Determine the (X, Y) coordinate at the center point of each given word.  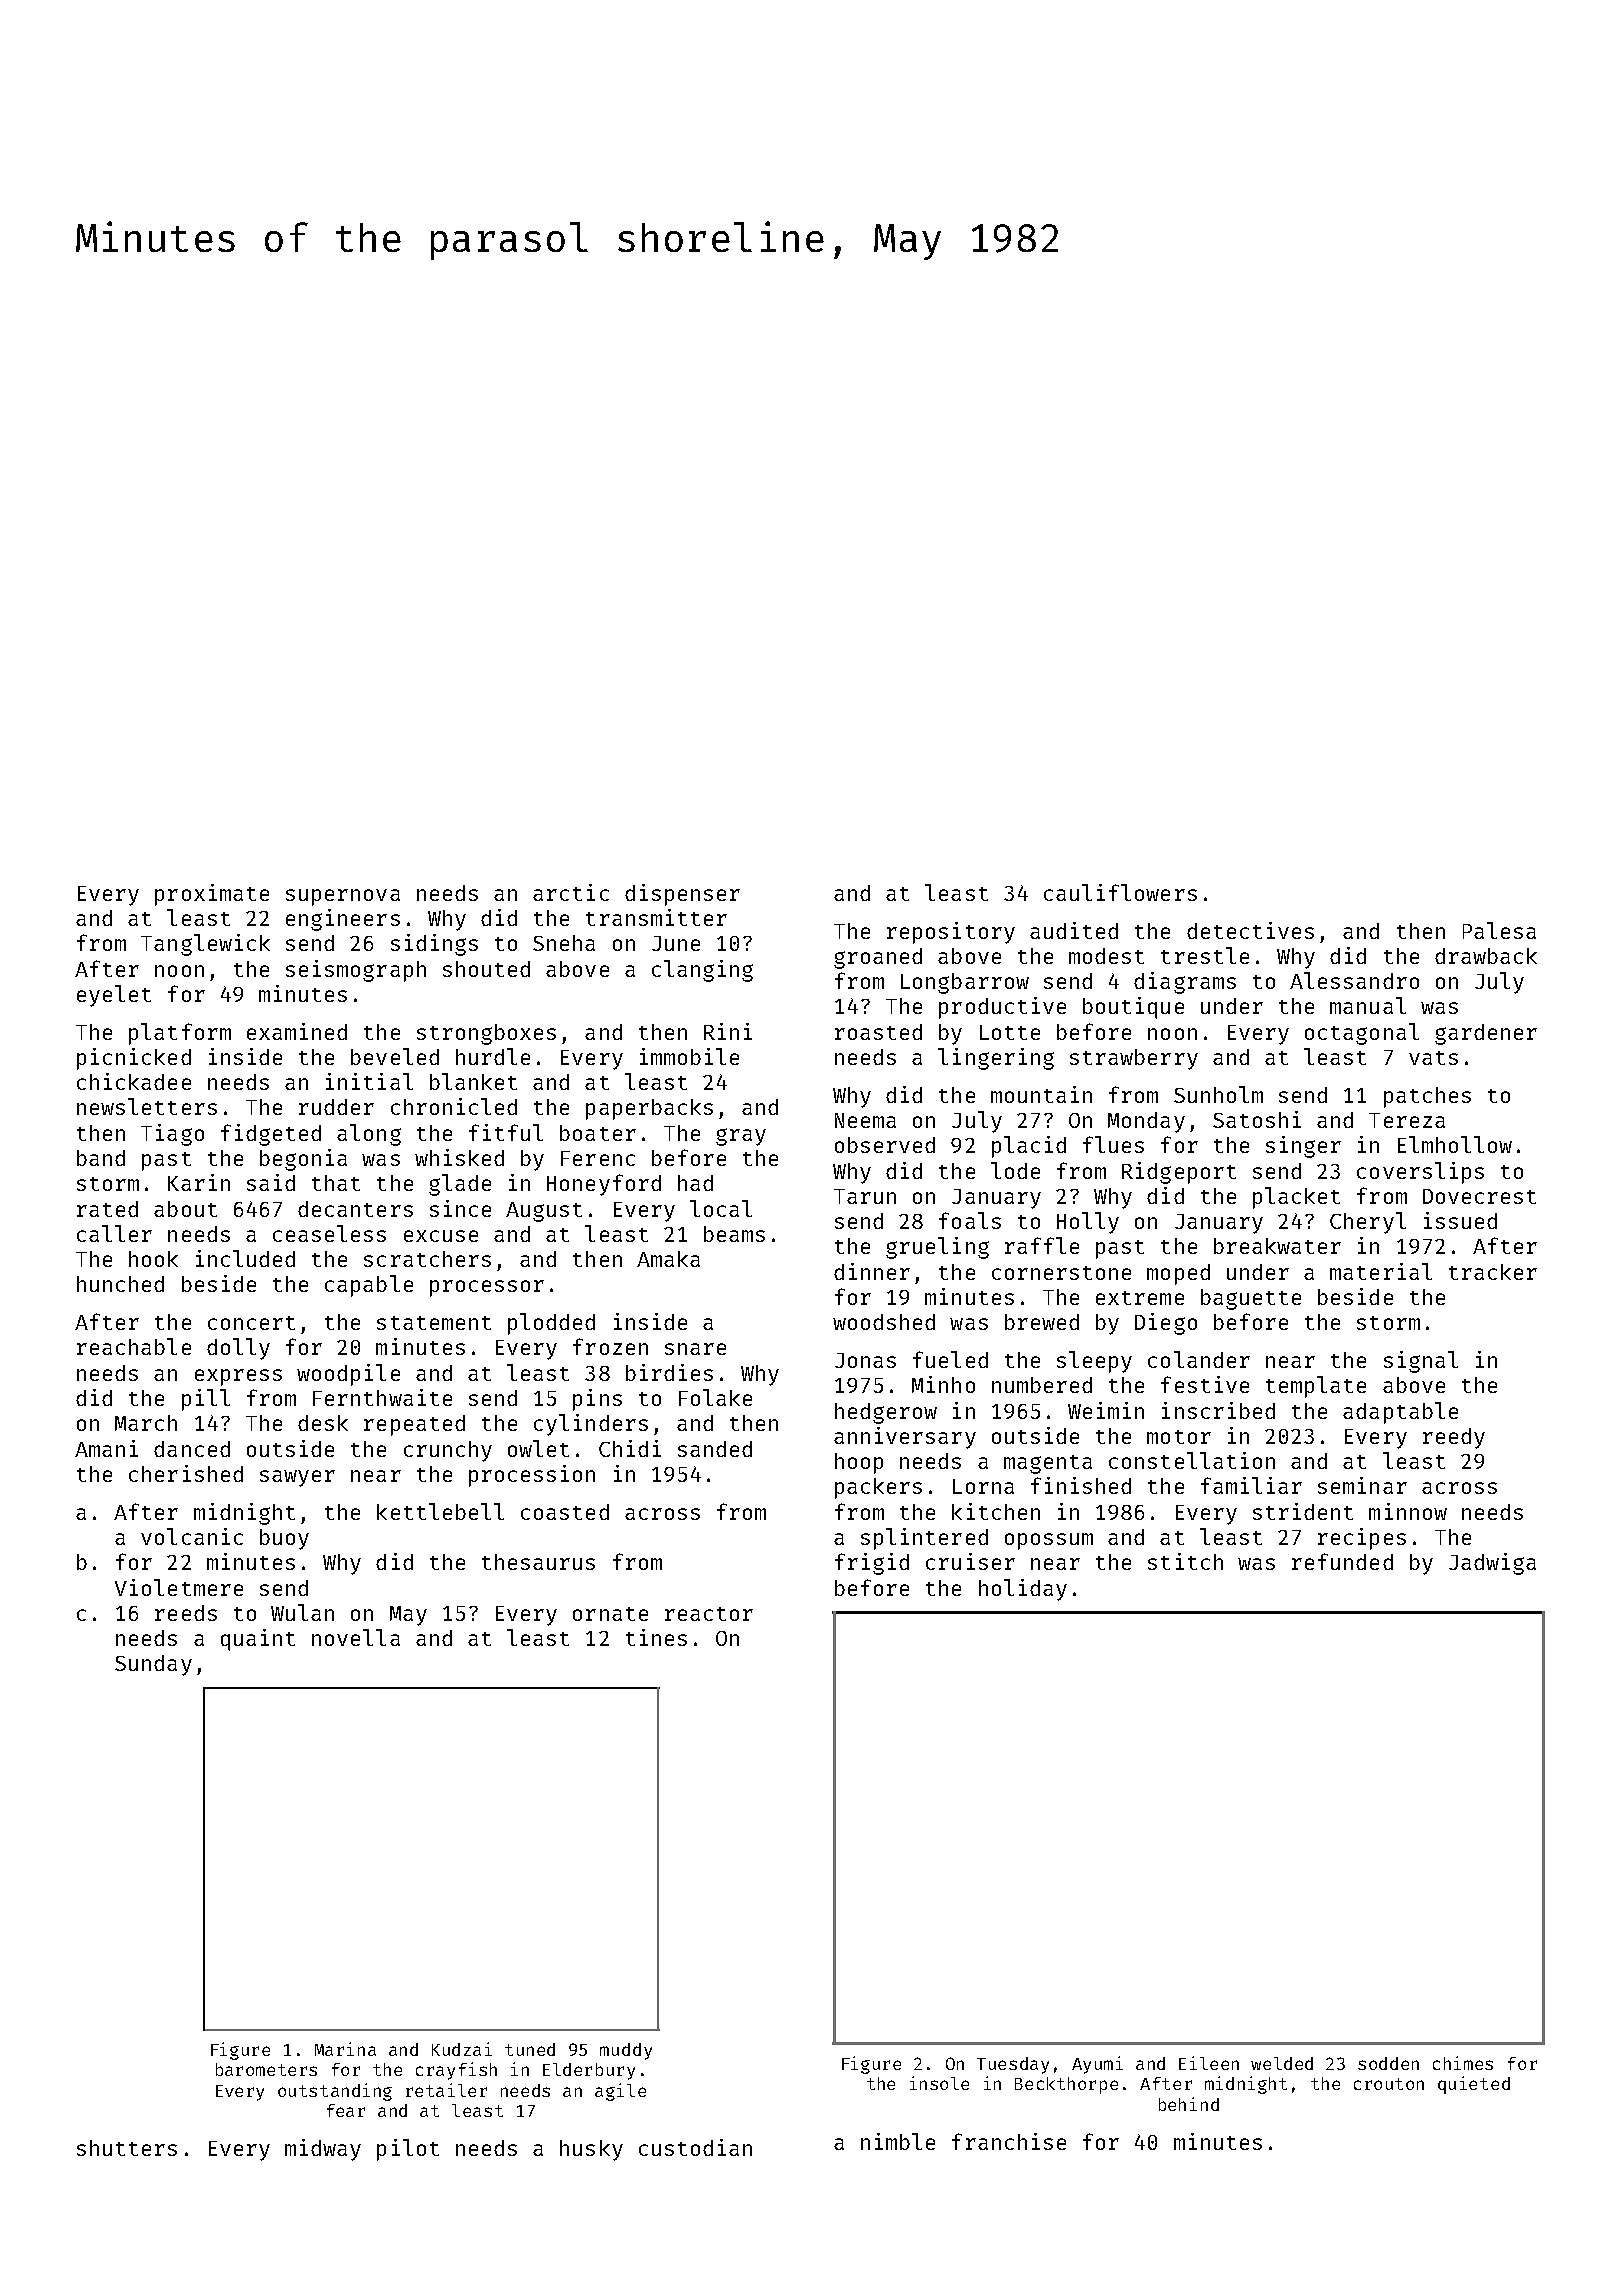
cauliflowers (1120, 892)
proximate (212, 895)
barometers (266, 2069)
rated (107, 1209)
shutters (127, 2148)
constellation (1192, 1460)
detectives (1250, 930)
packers (878, 1488)
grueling (937, 1248)
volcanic (192, 1536)
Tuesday (1013, 2065)
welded (1282, 2063)
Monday (1146, 1122)
